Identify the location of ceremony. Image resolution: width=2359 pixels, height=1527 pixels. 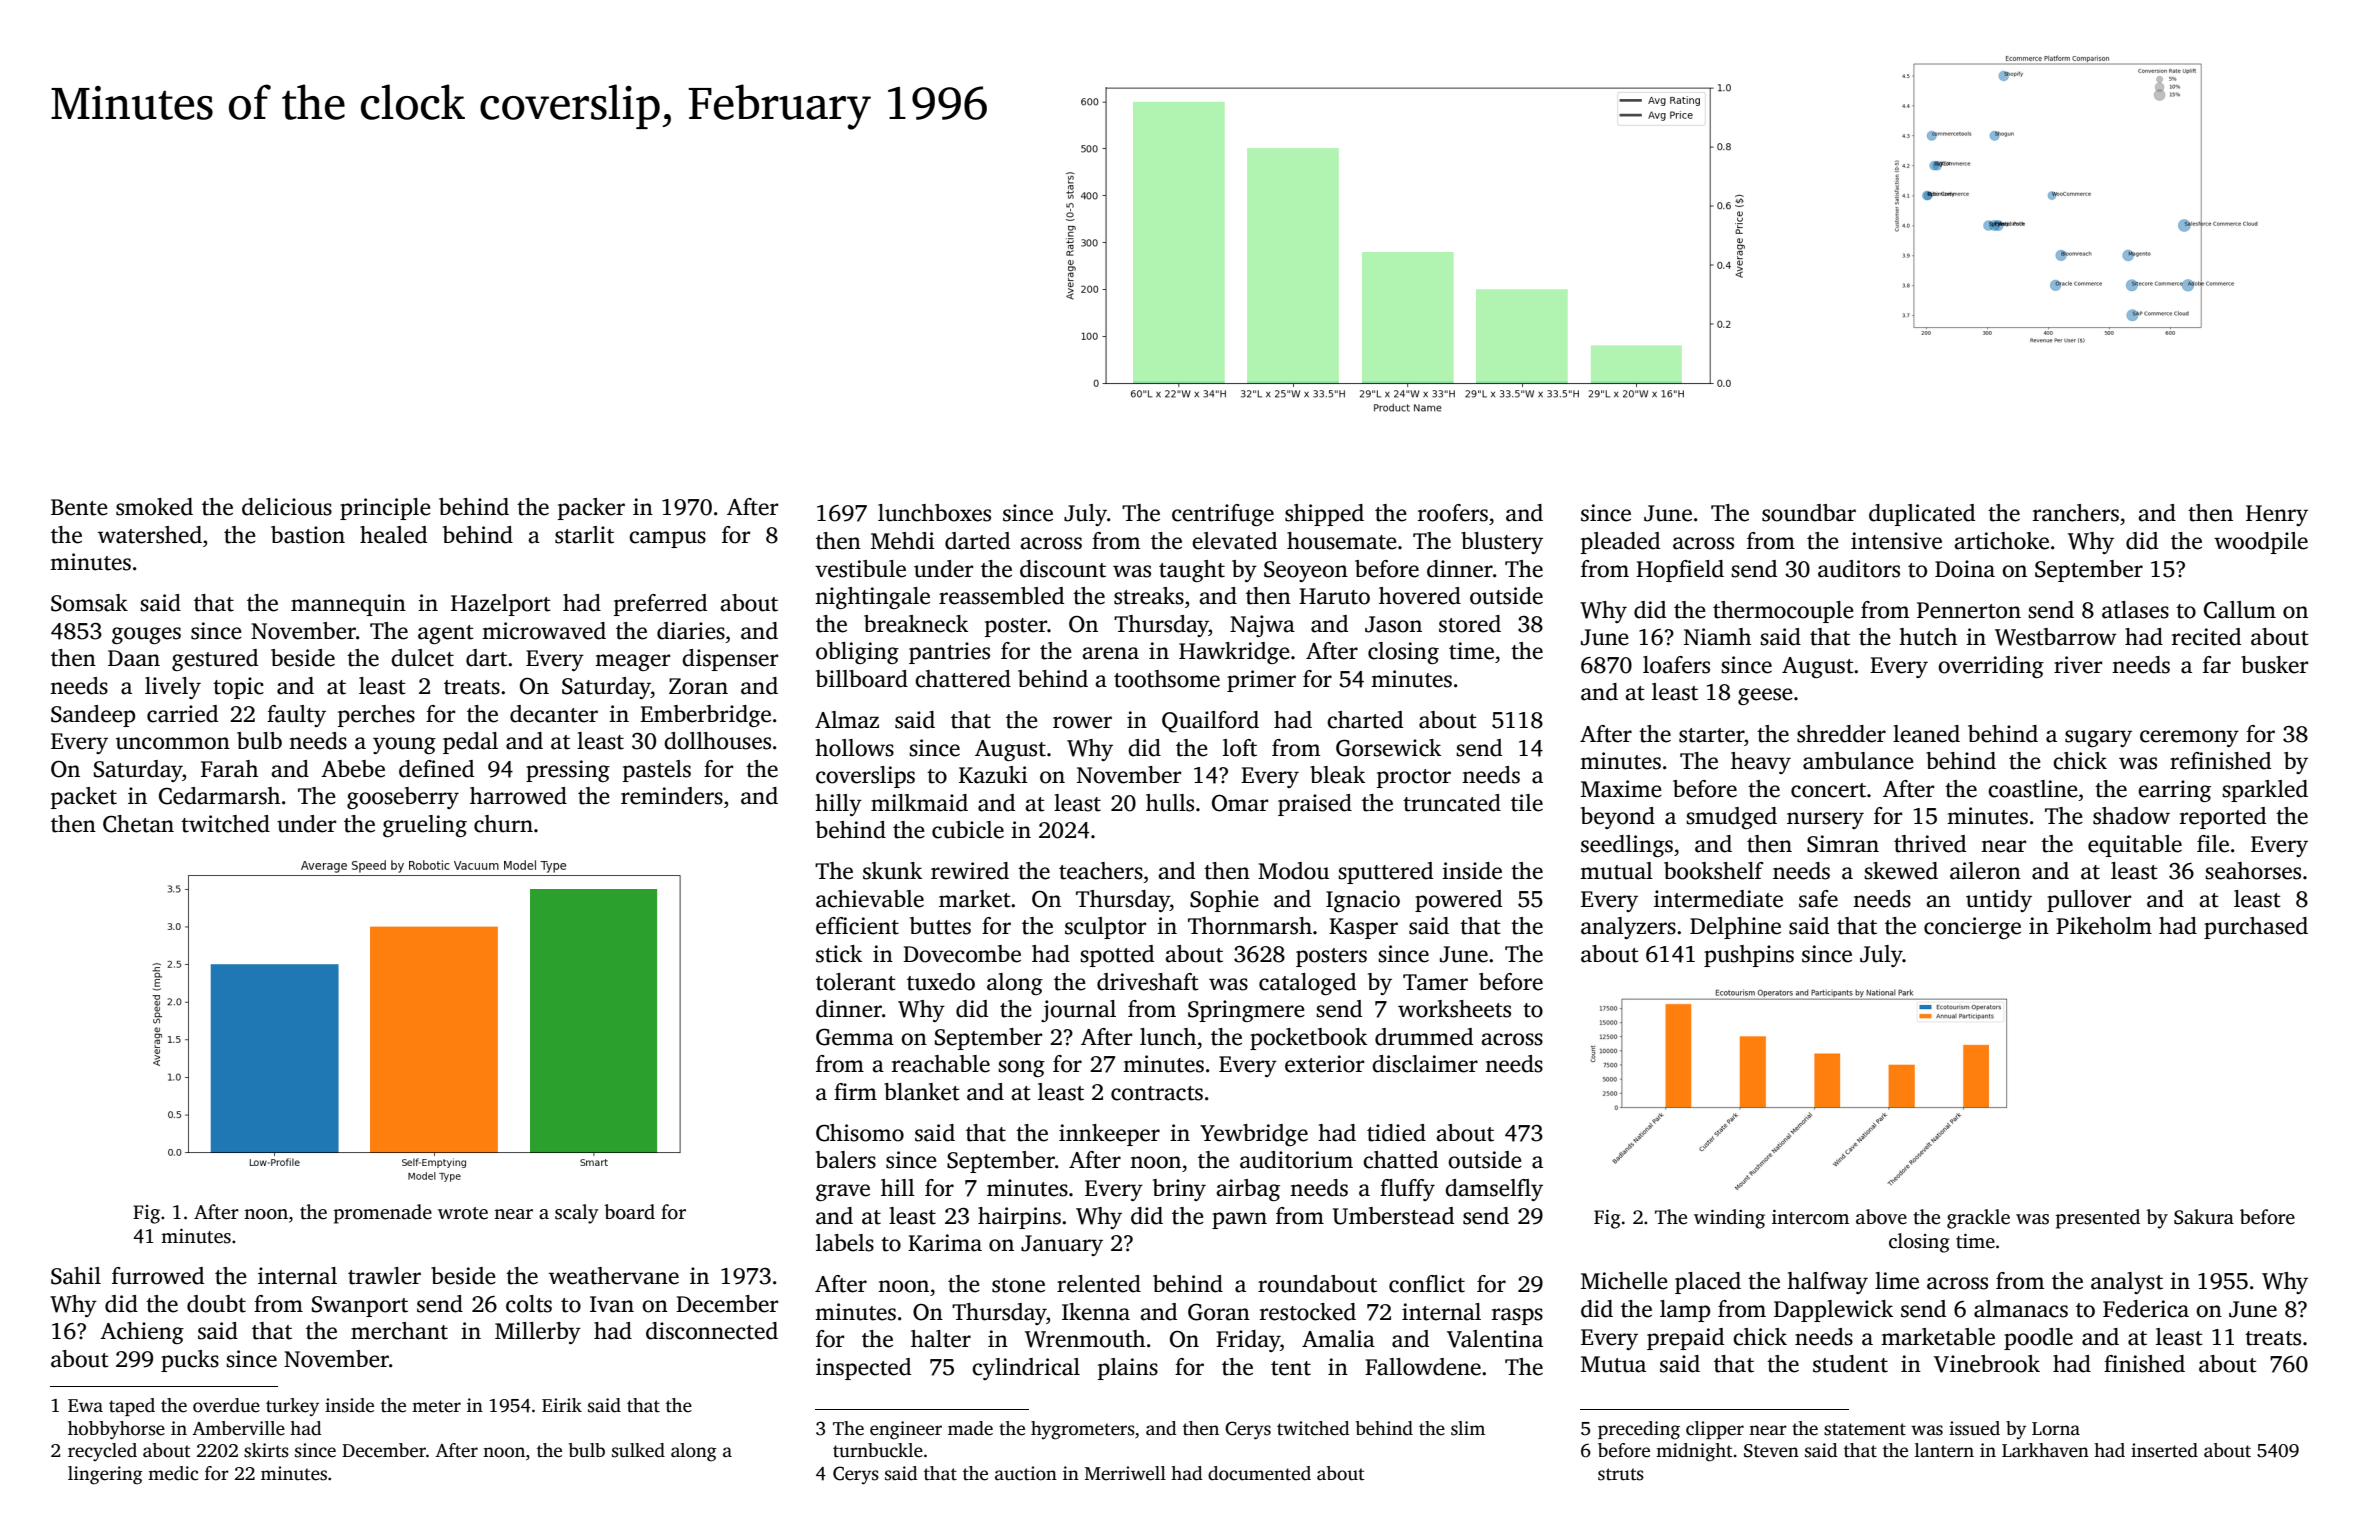
(2189, 738).
